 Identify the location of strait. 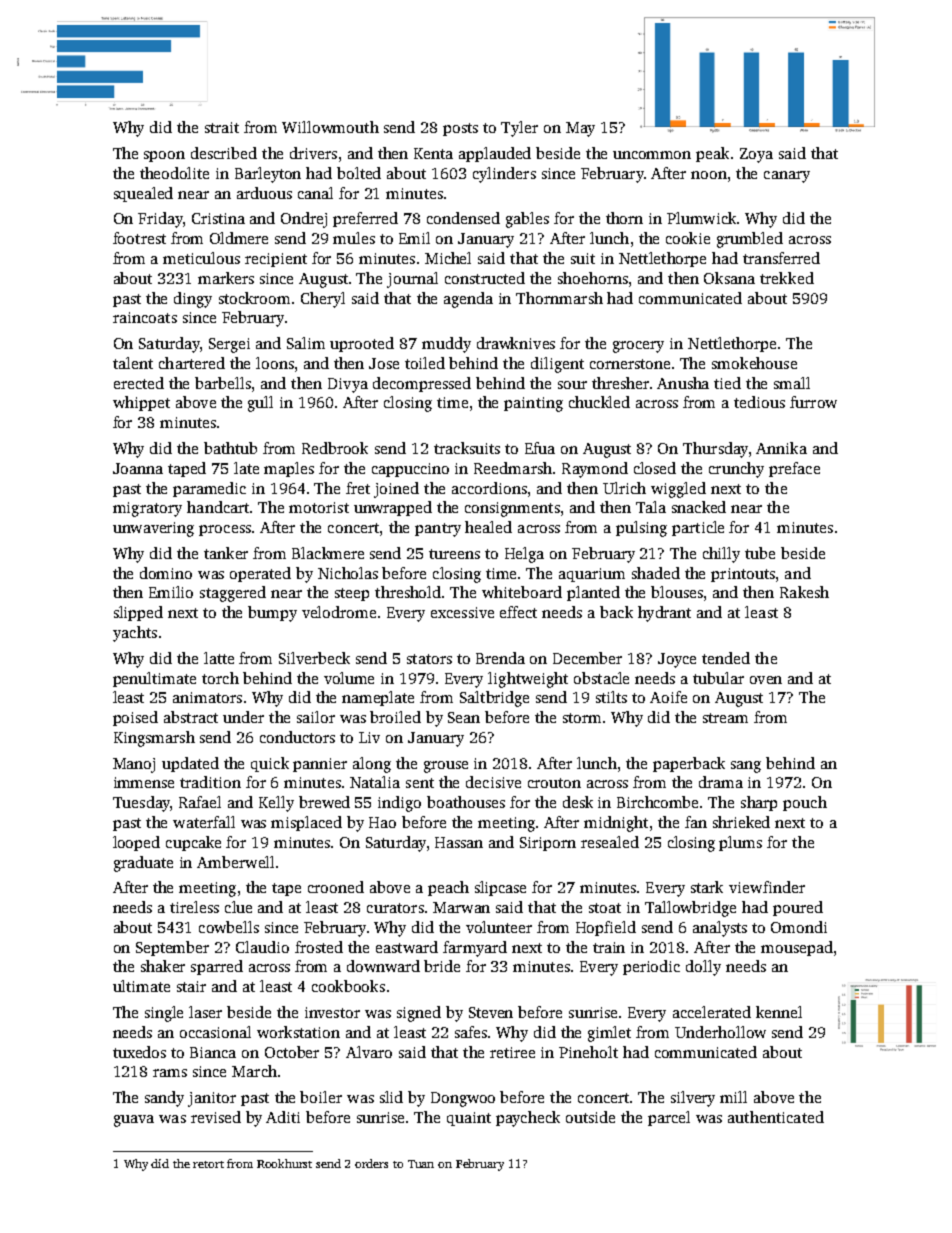
(222, 127).
